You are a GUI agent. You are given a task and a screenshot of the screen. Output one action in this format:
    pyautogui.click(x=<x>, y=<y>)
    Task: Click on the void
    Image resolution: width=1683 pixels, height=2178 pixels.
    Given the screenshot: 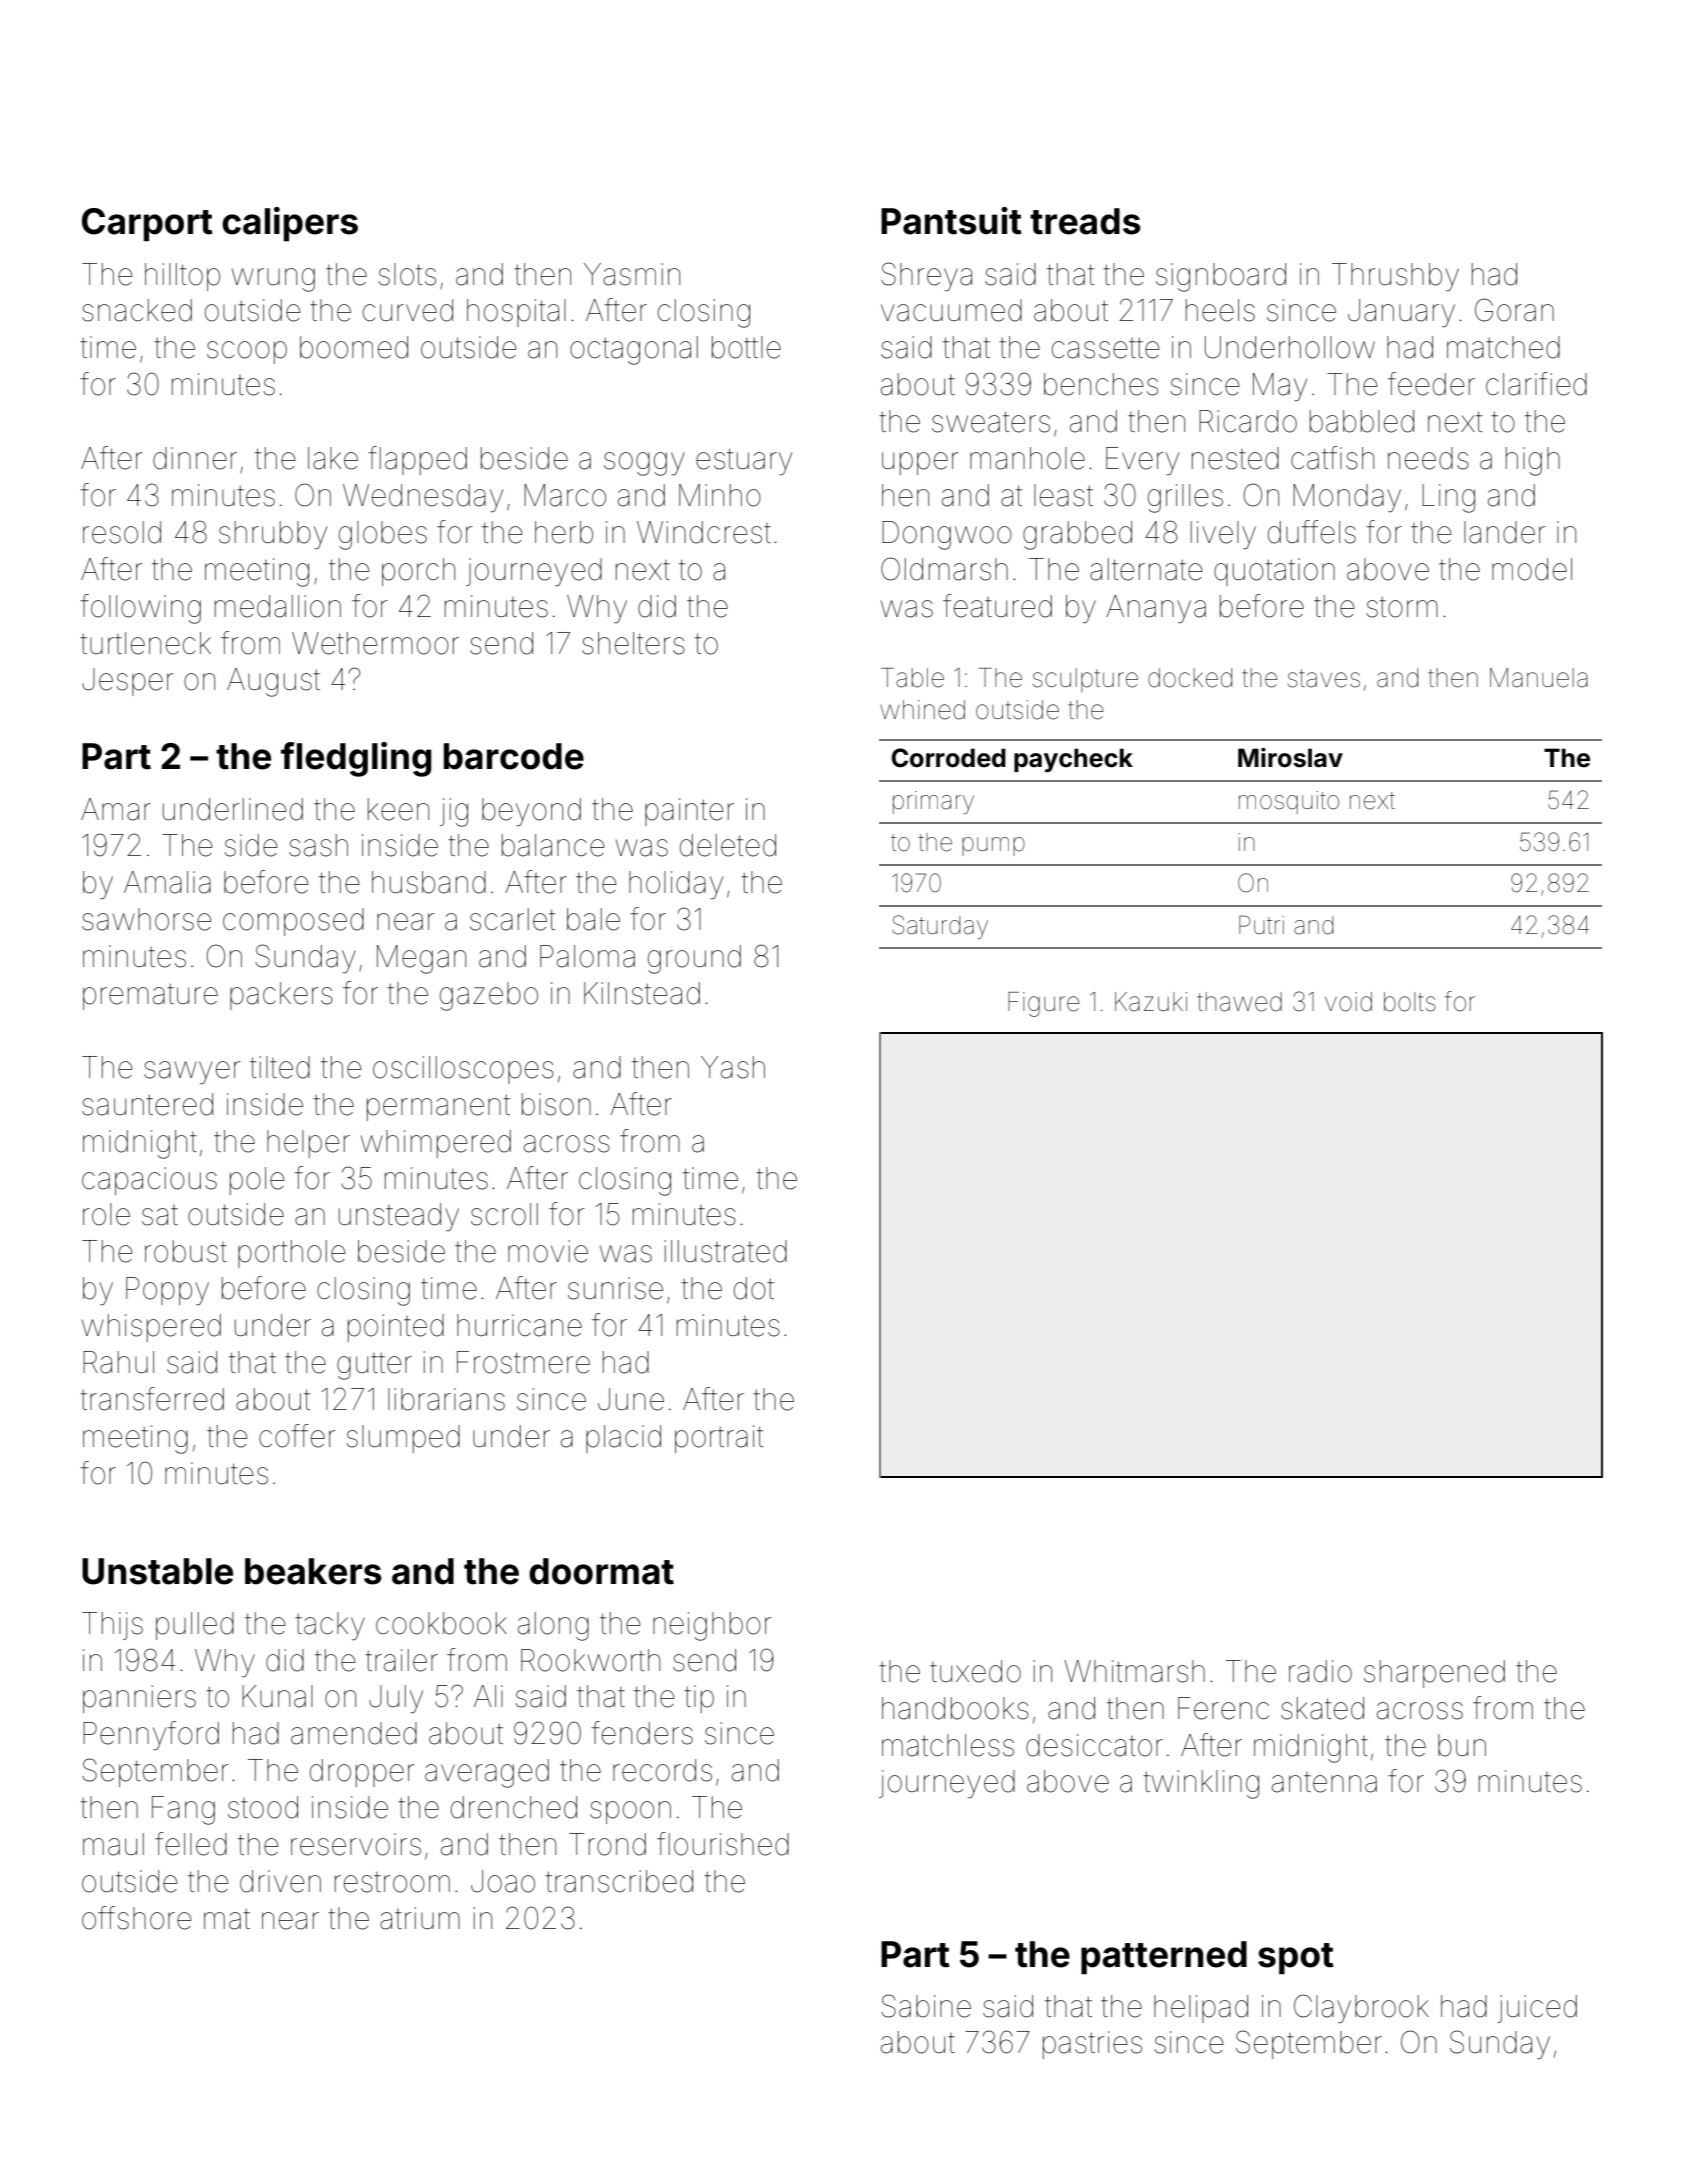 What is the action you would take?
    pyautogui.click(x=1348, y=1002)
